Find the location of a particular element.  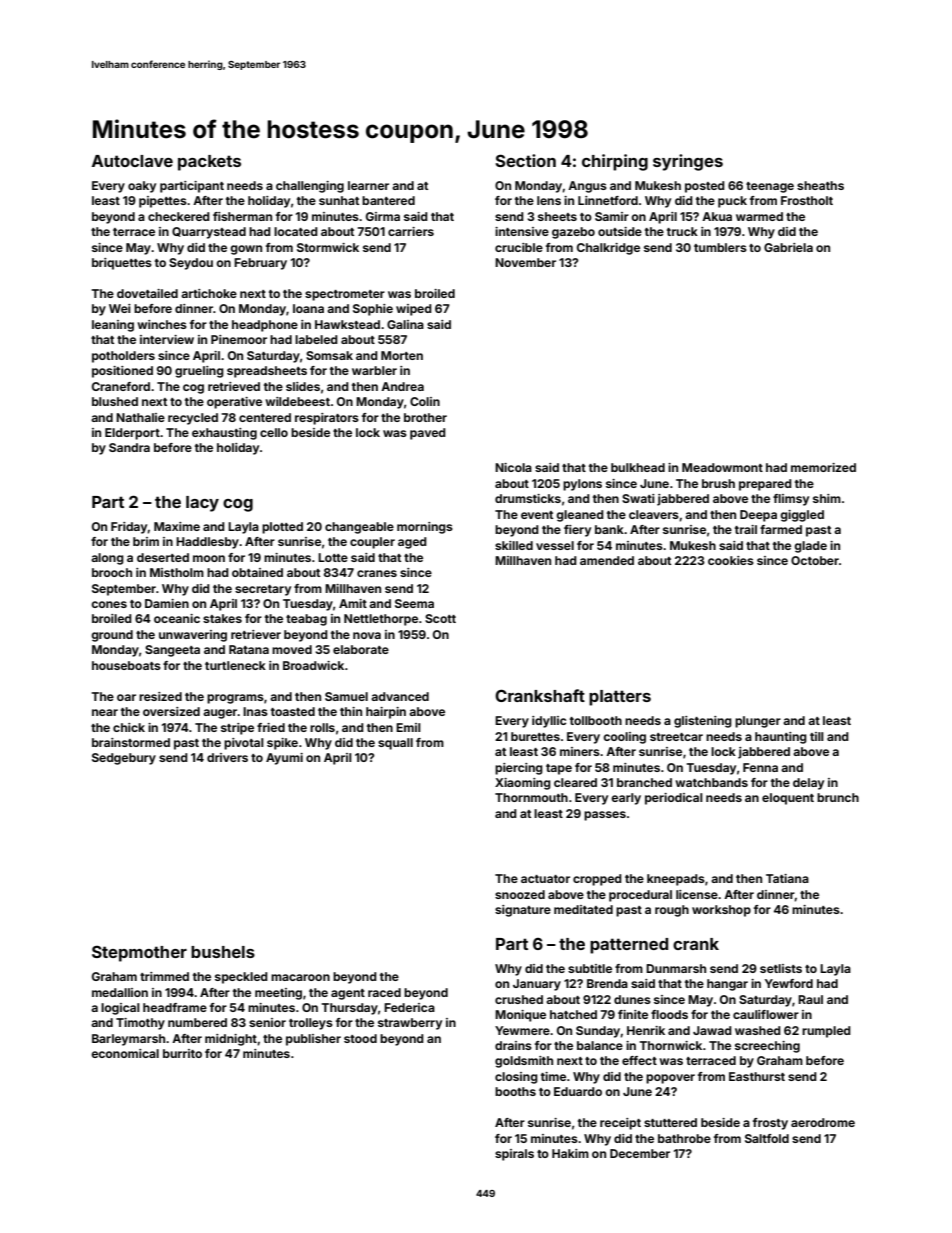

November is located at coordinates (525, 262).
